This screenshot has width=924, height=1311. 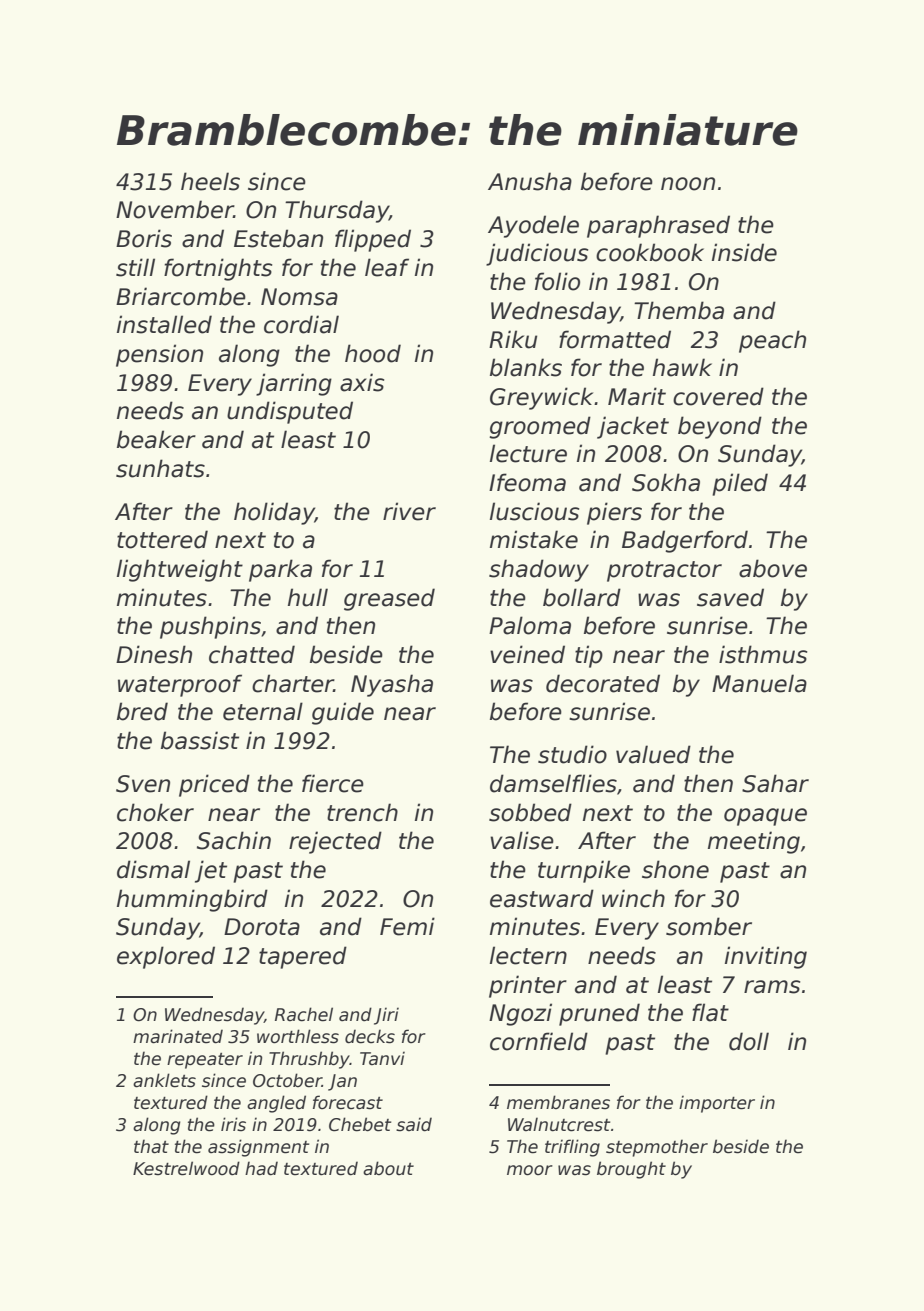 What do you see at coordinates (287, 1080) in the screenshot?
I see `October` at bounding box center [287, 1080].
